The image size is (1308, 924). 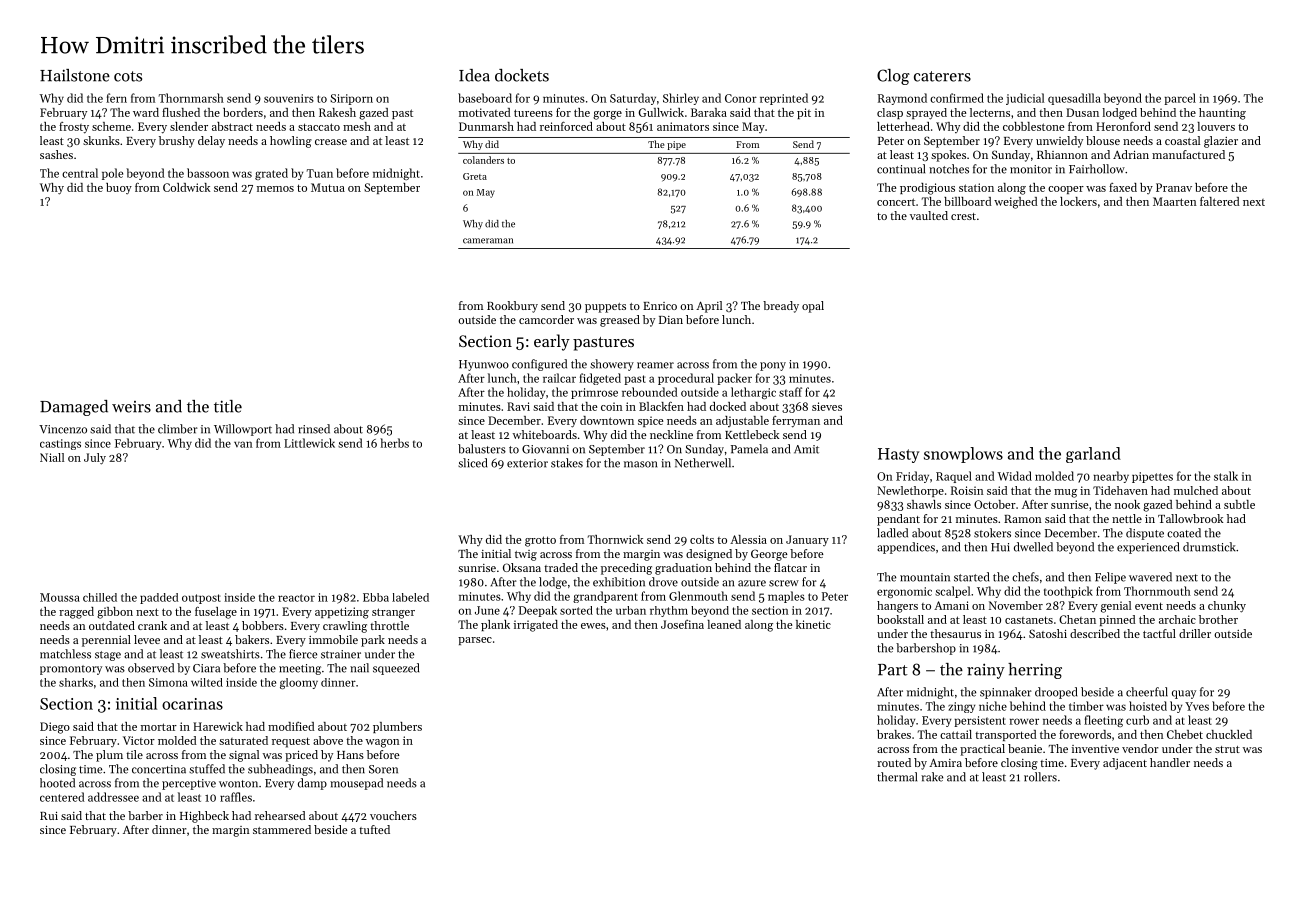 What do you see at coordinates (350, 755) in the page?
I see `Hans` at bounding box center [350, 755].
